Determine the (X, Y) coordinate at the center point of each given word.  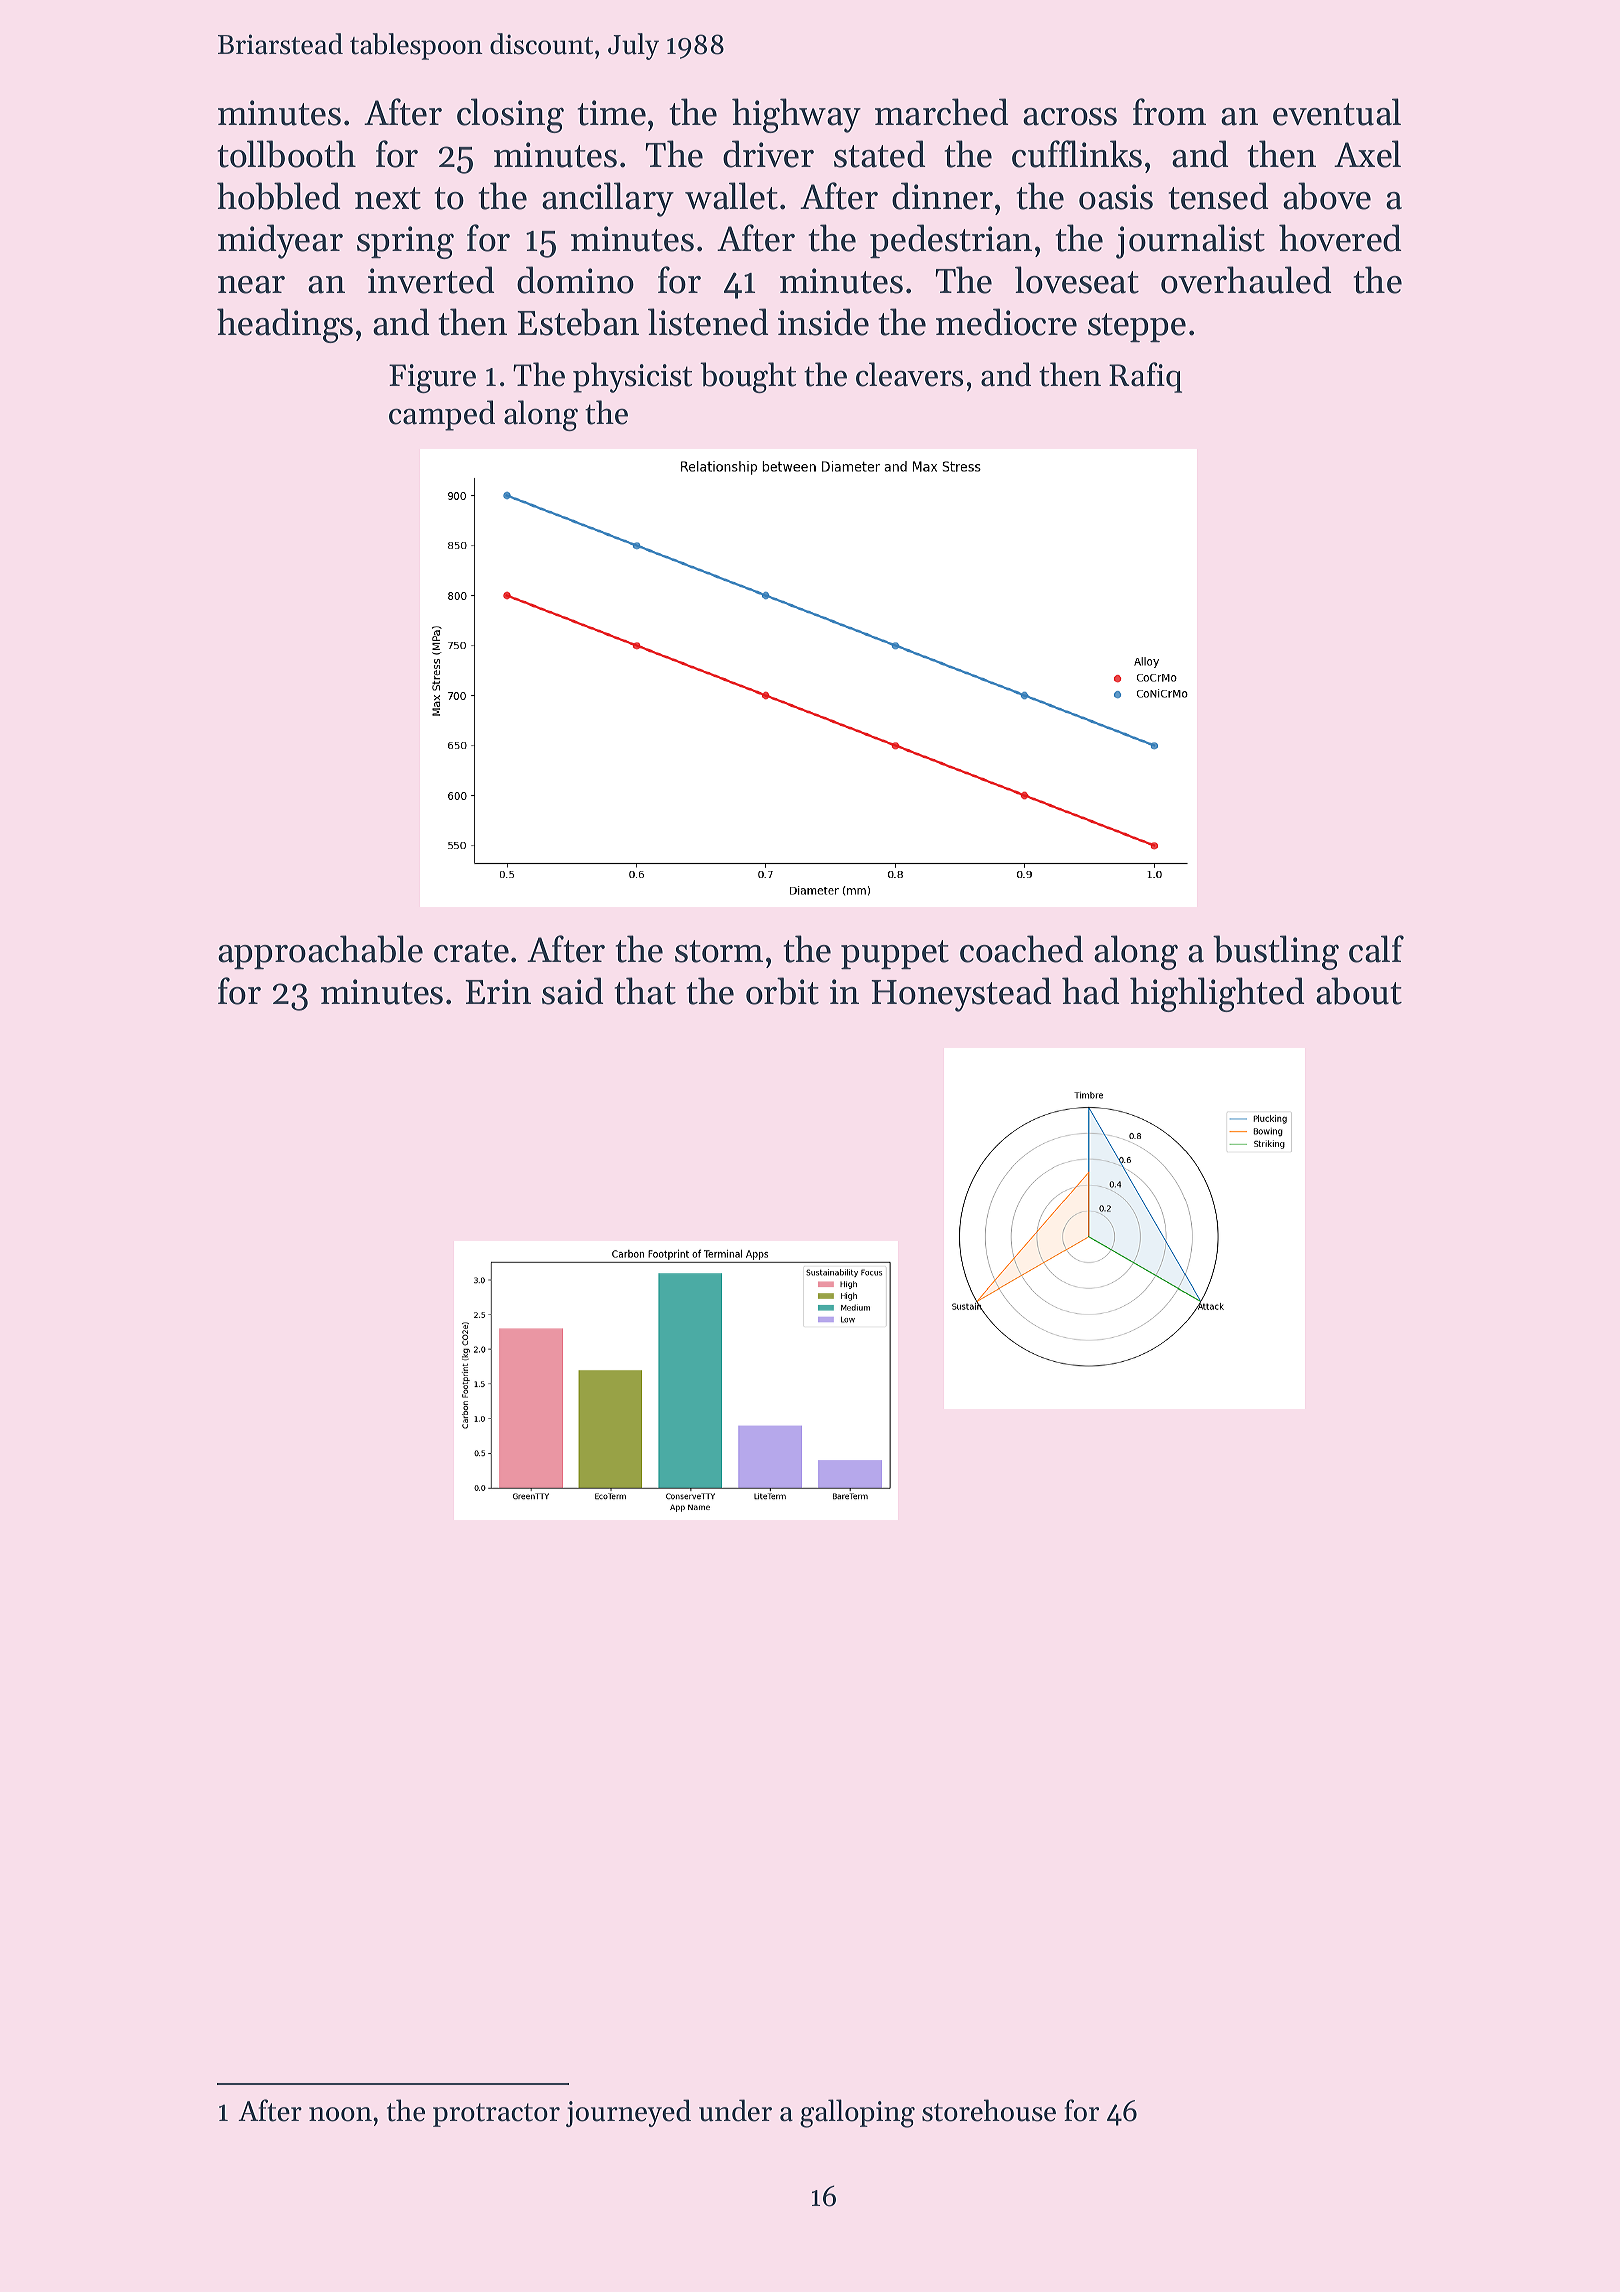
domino (575, 280)
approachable (320, 952)
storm (719, 951)
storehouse (989, 2110)
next (388, 198)
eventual (1337, 112)
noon (340, 2114)
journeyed (628, 2113)
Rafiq (1145, 377)
